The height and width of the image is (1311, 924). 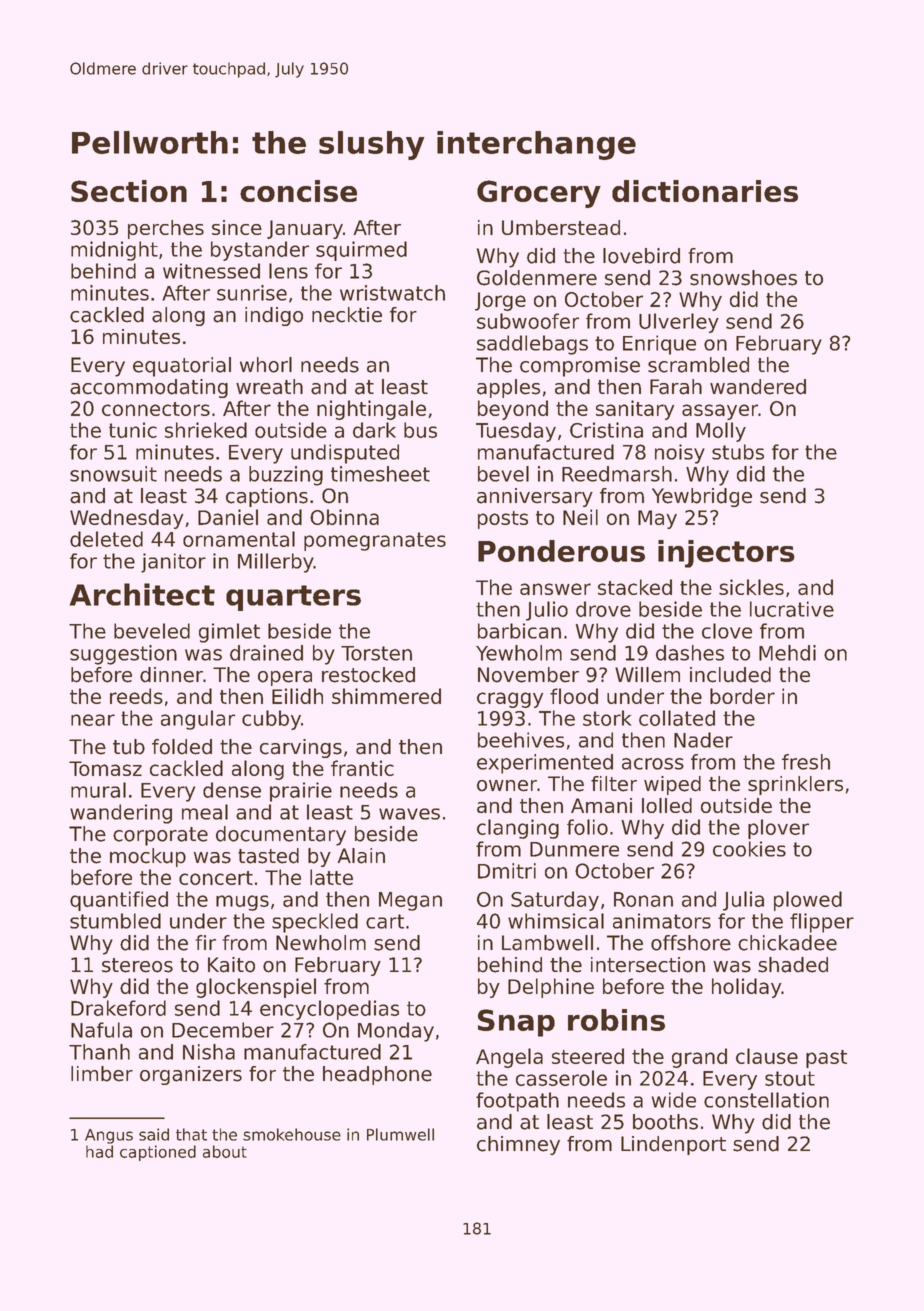 What do you see at coordinates (518, 829) in the image?
I see `clanging` at bounding box center [518, 829].
